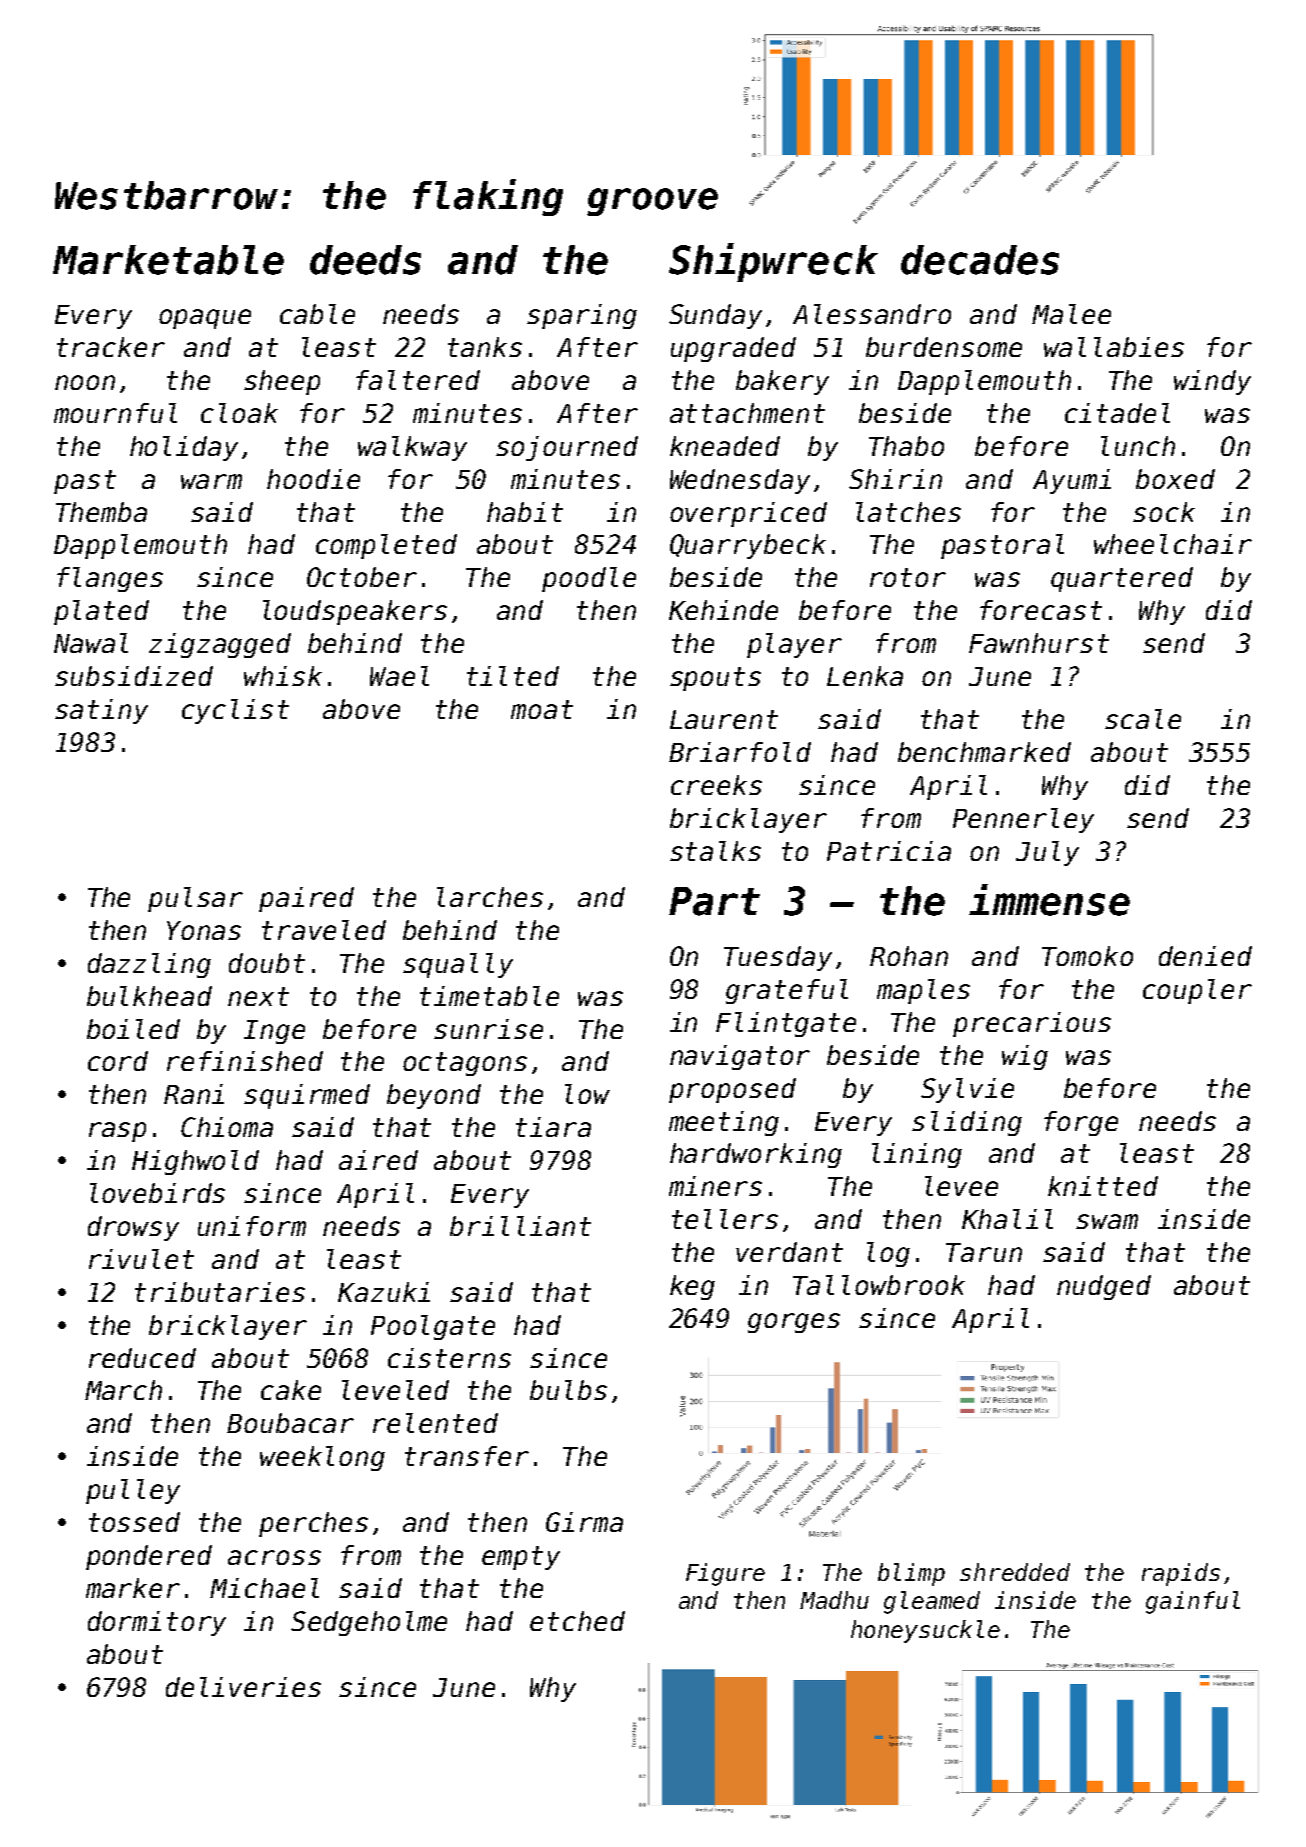 The height and width of the screenshot is (1847, 1306). Describe the element at coordinates (692, 1287) in the screenshot. I see `keg` at that location.
